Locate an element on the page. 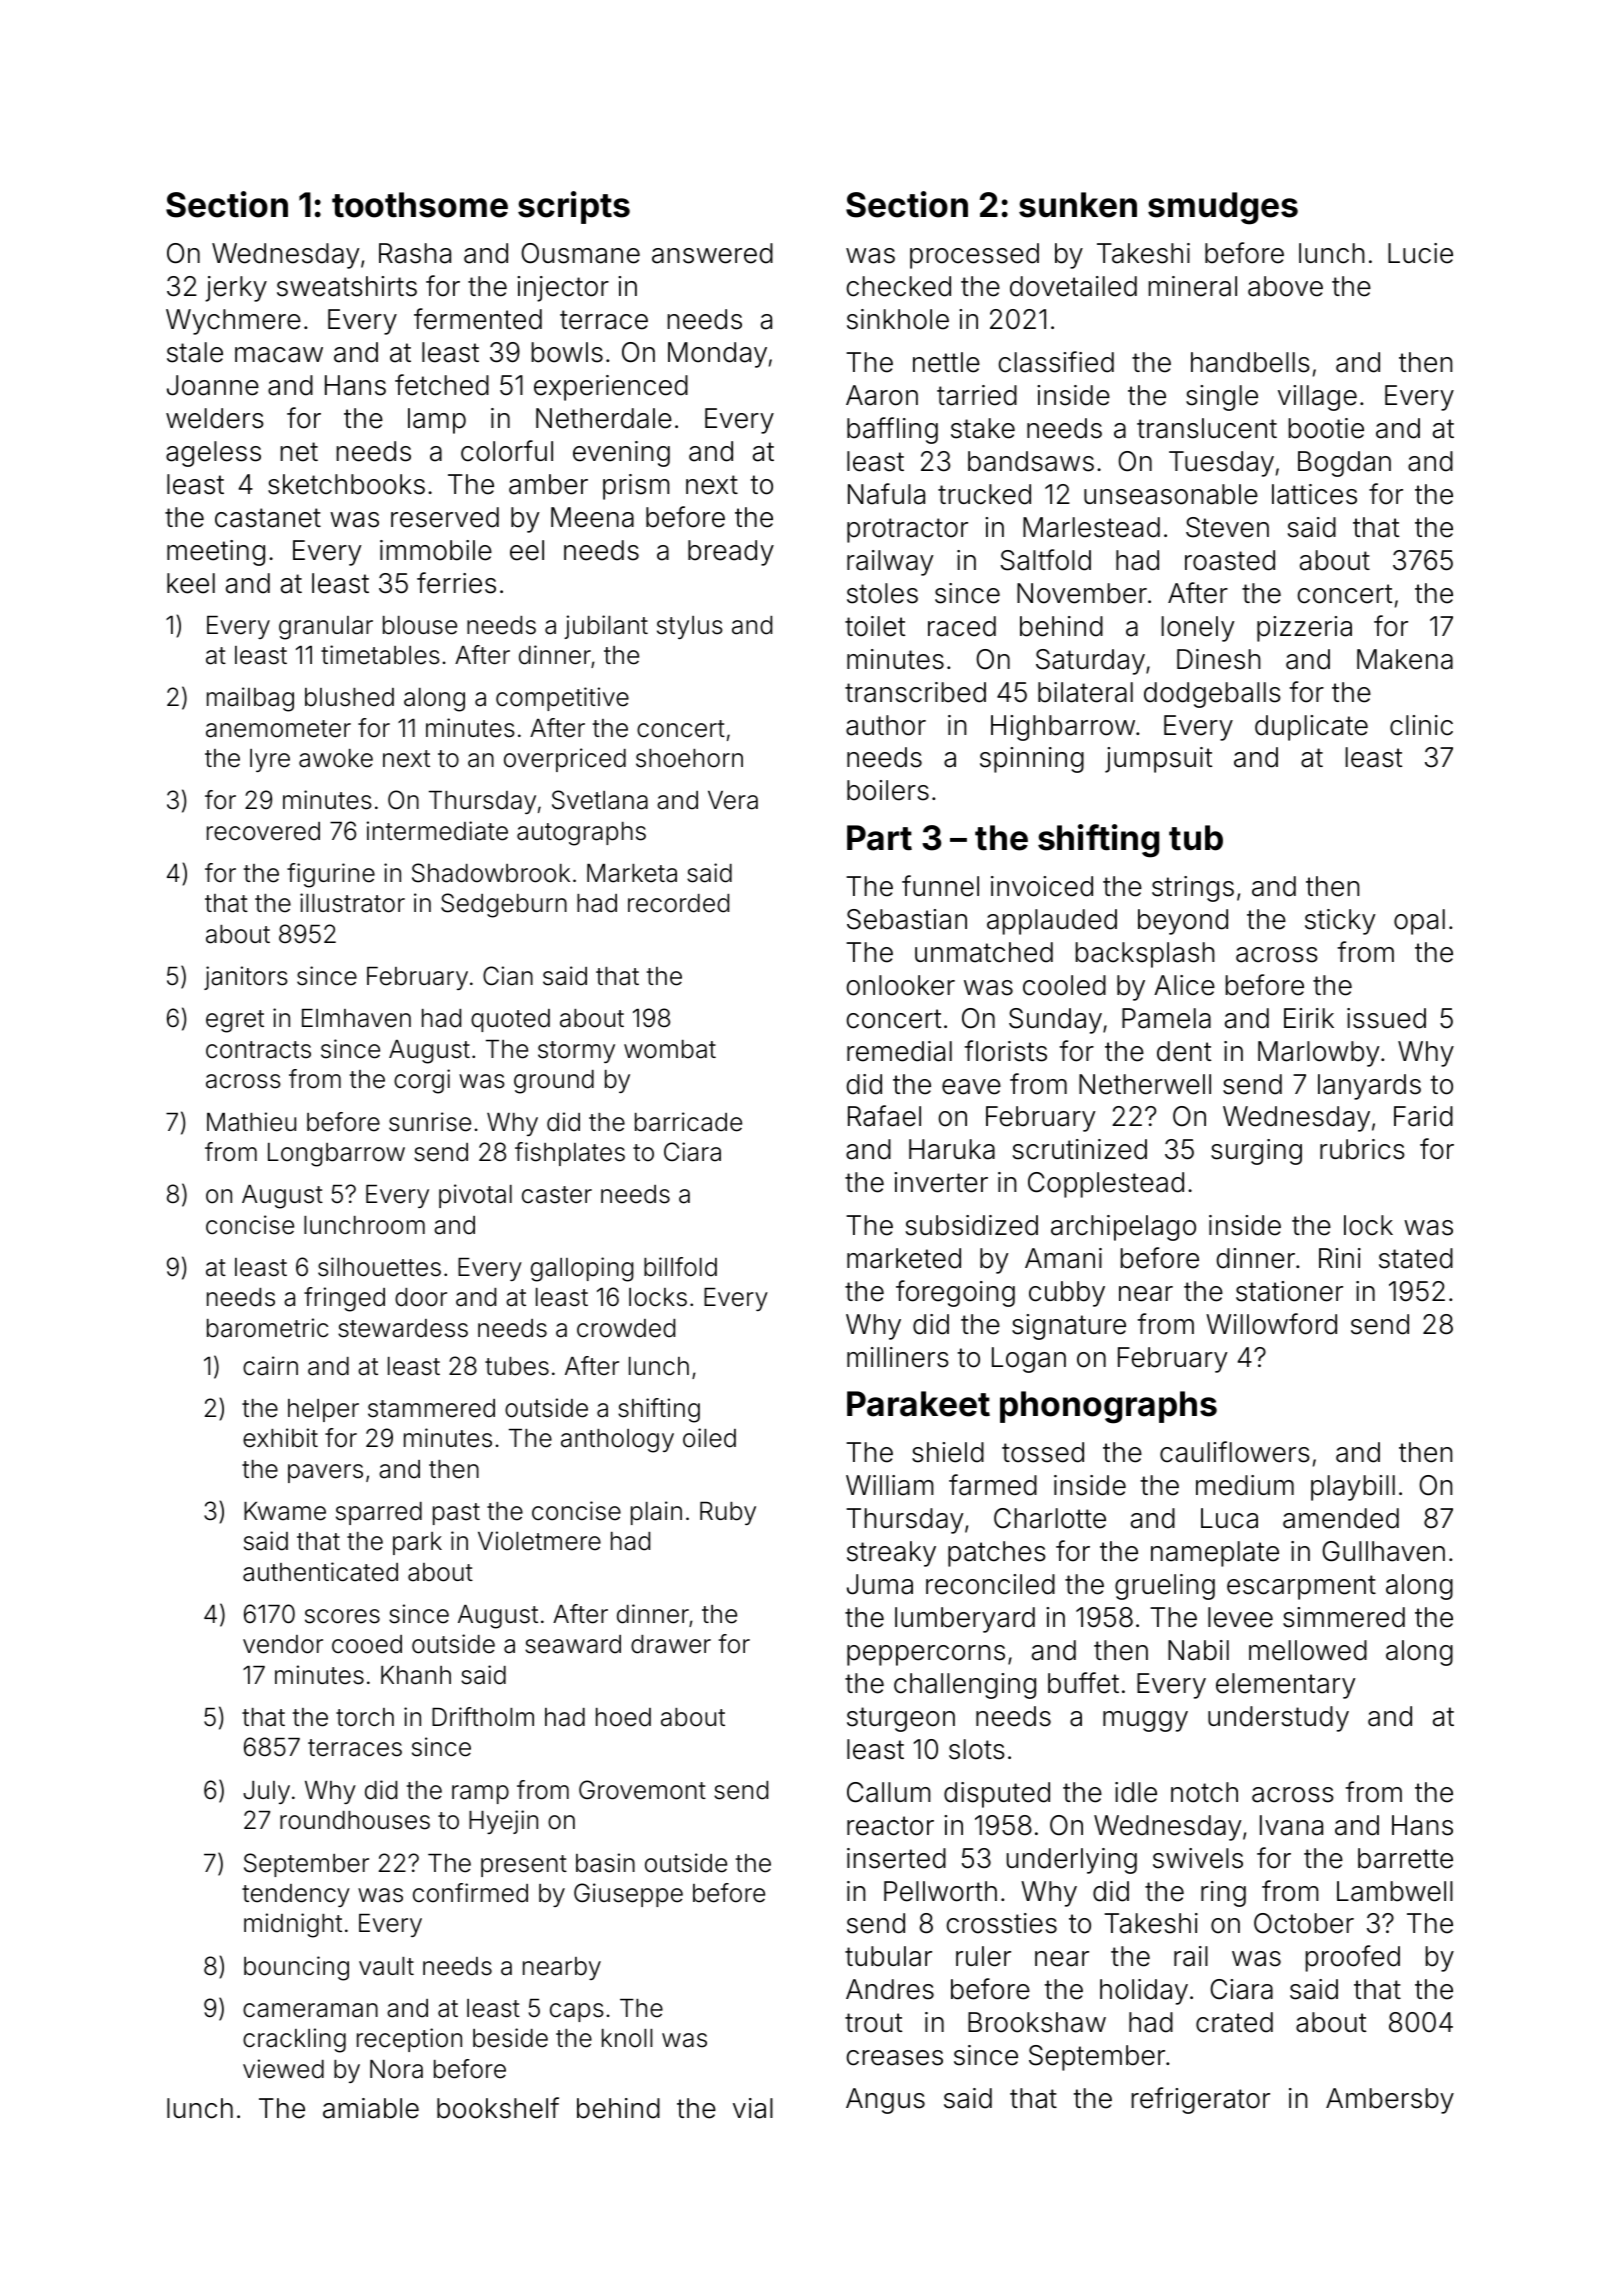 The height and width of the document is (2292, 1620). fishplates is located at coordinates (570, 1154).
